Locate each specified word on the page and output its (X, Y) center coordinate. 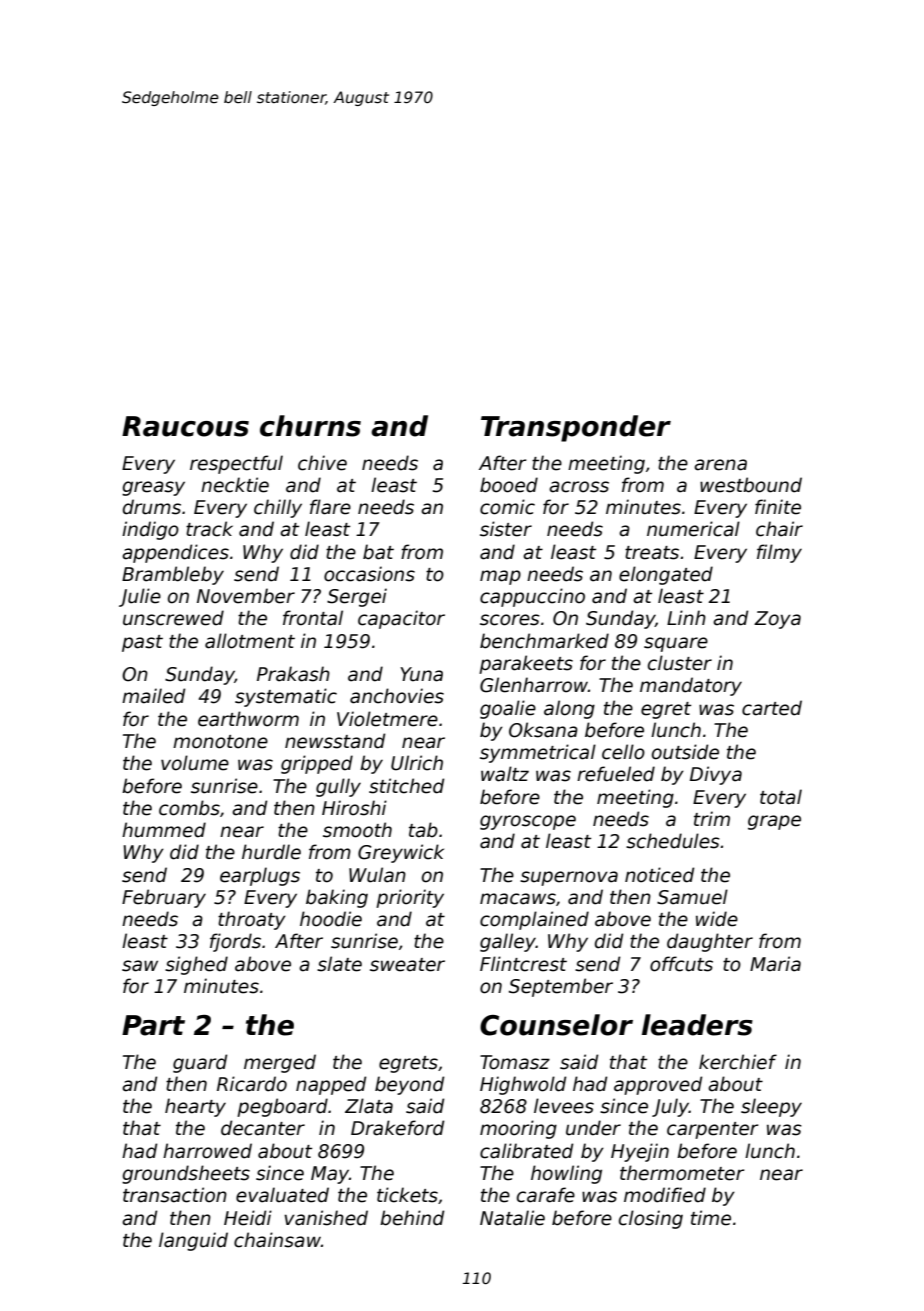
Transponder (576, 428)
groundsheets (186, 1174)
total (781, 797)
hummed (164, 830)
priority (410, 898)
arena (720, 465)
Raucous (185, 426)
